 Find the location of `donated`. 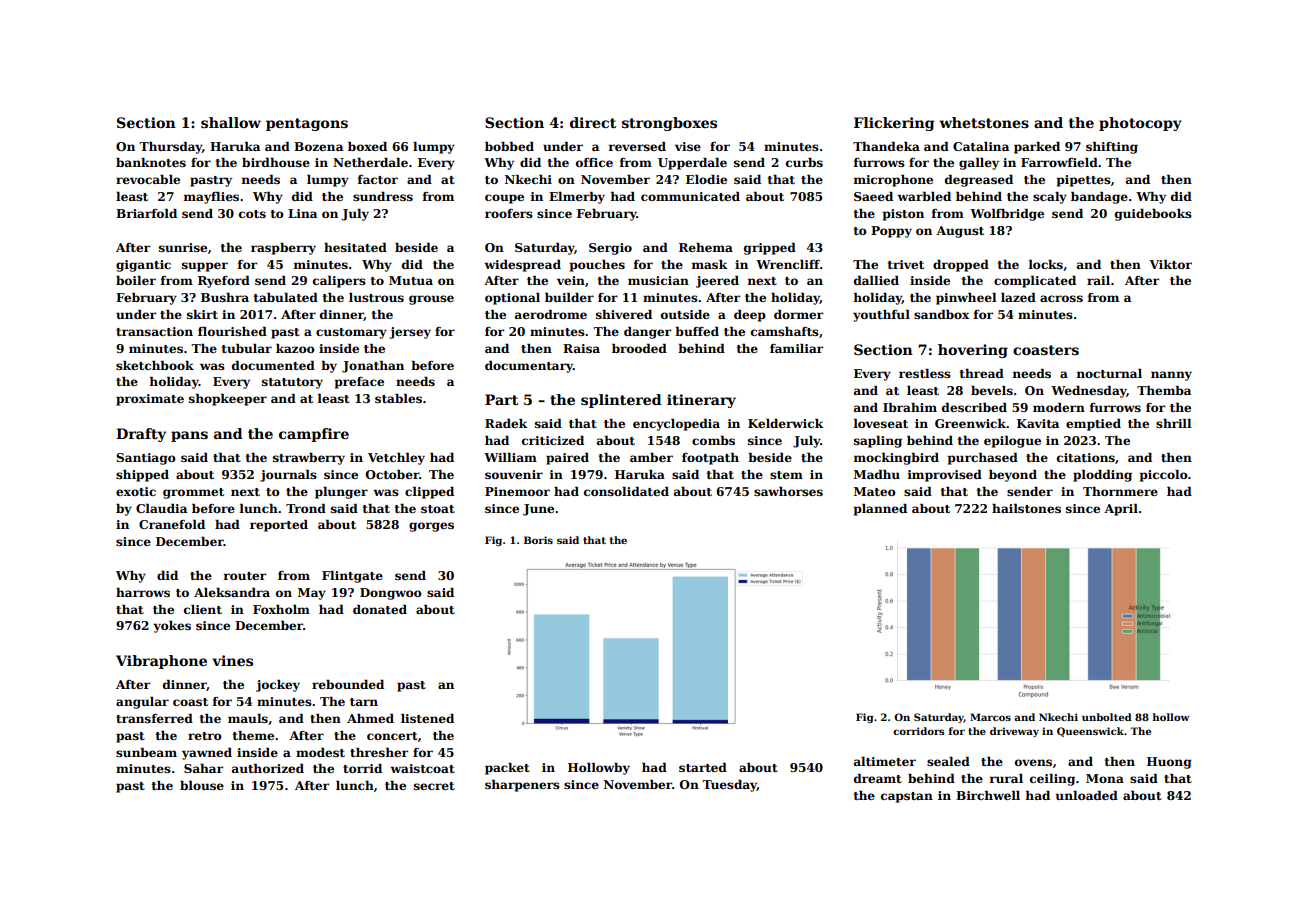

donated is located at coordinates (380, 609).
